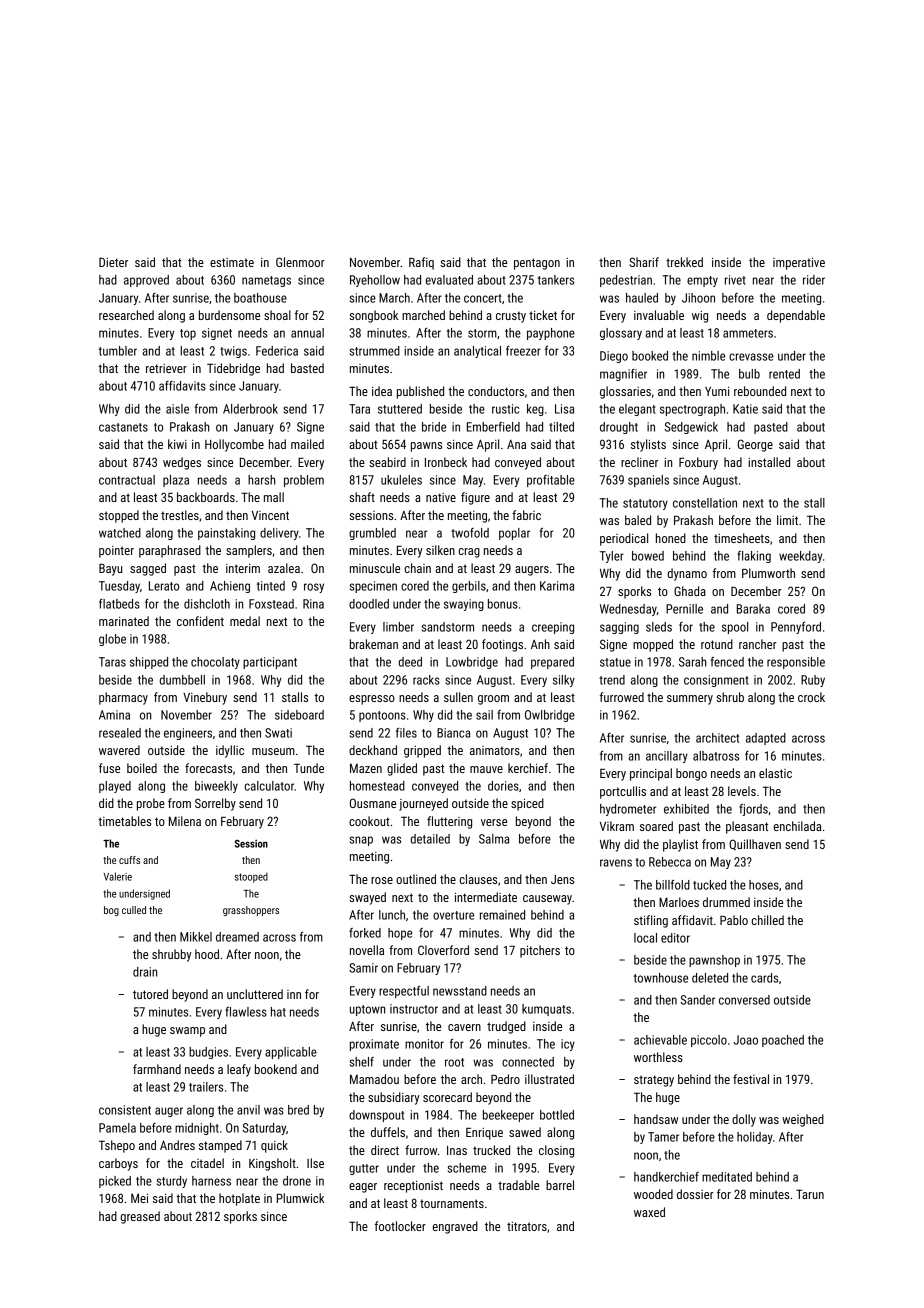 This screenshot has width=924, height=1308. I want to click on rivet, so click(735, 280).
